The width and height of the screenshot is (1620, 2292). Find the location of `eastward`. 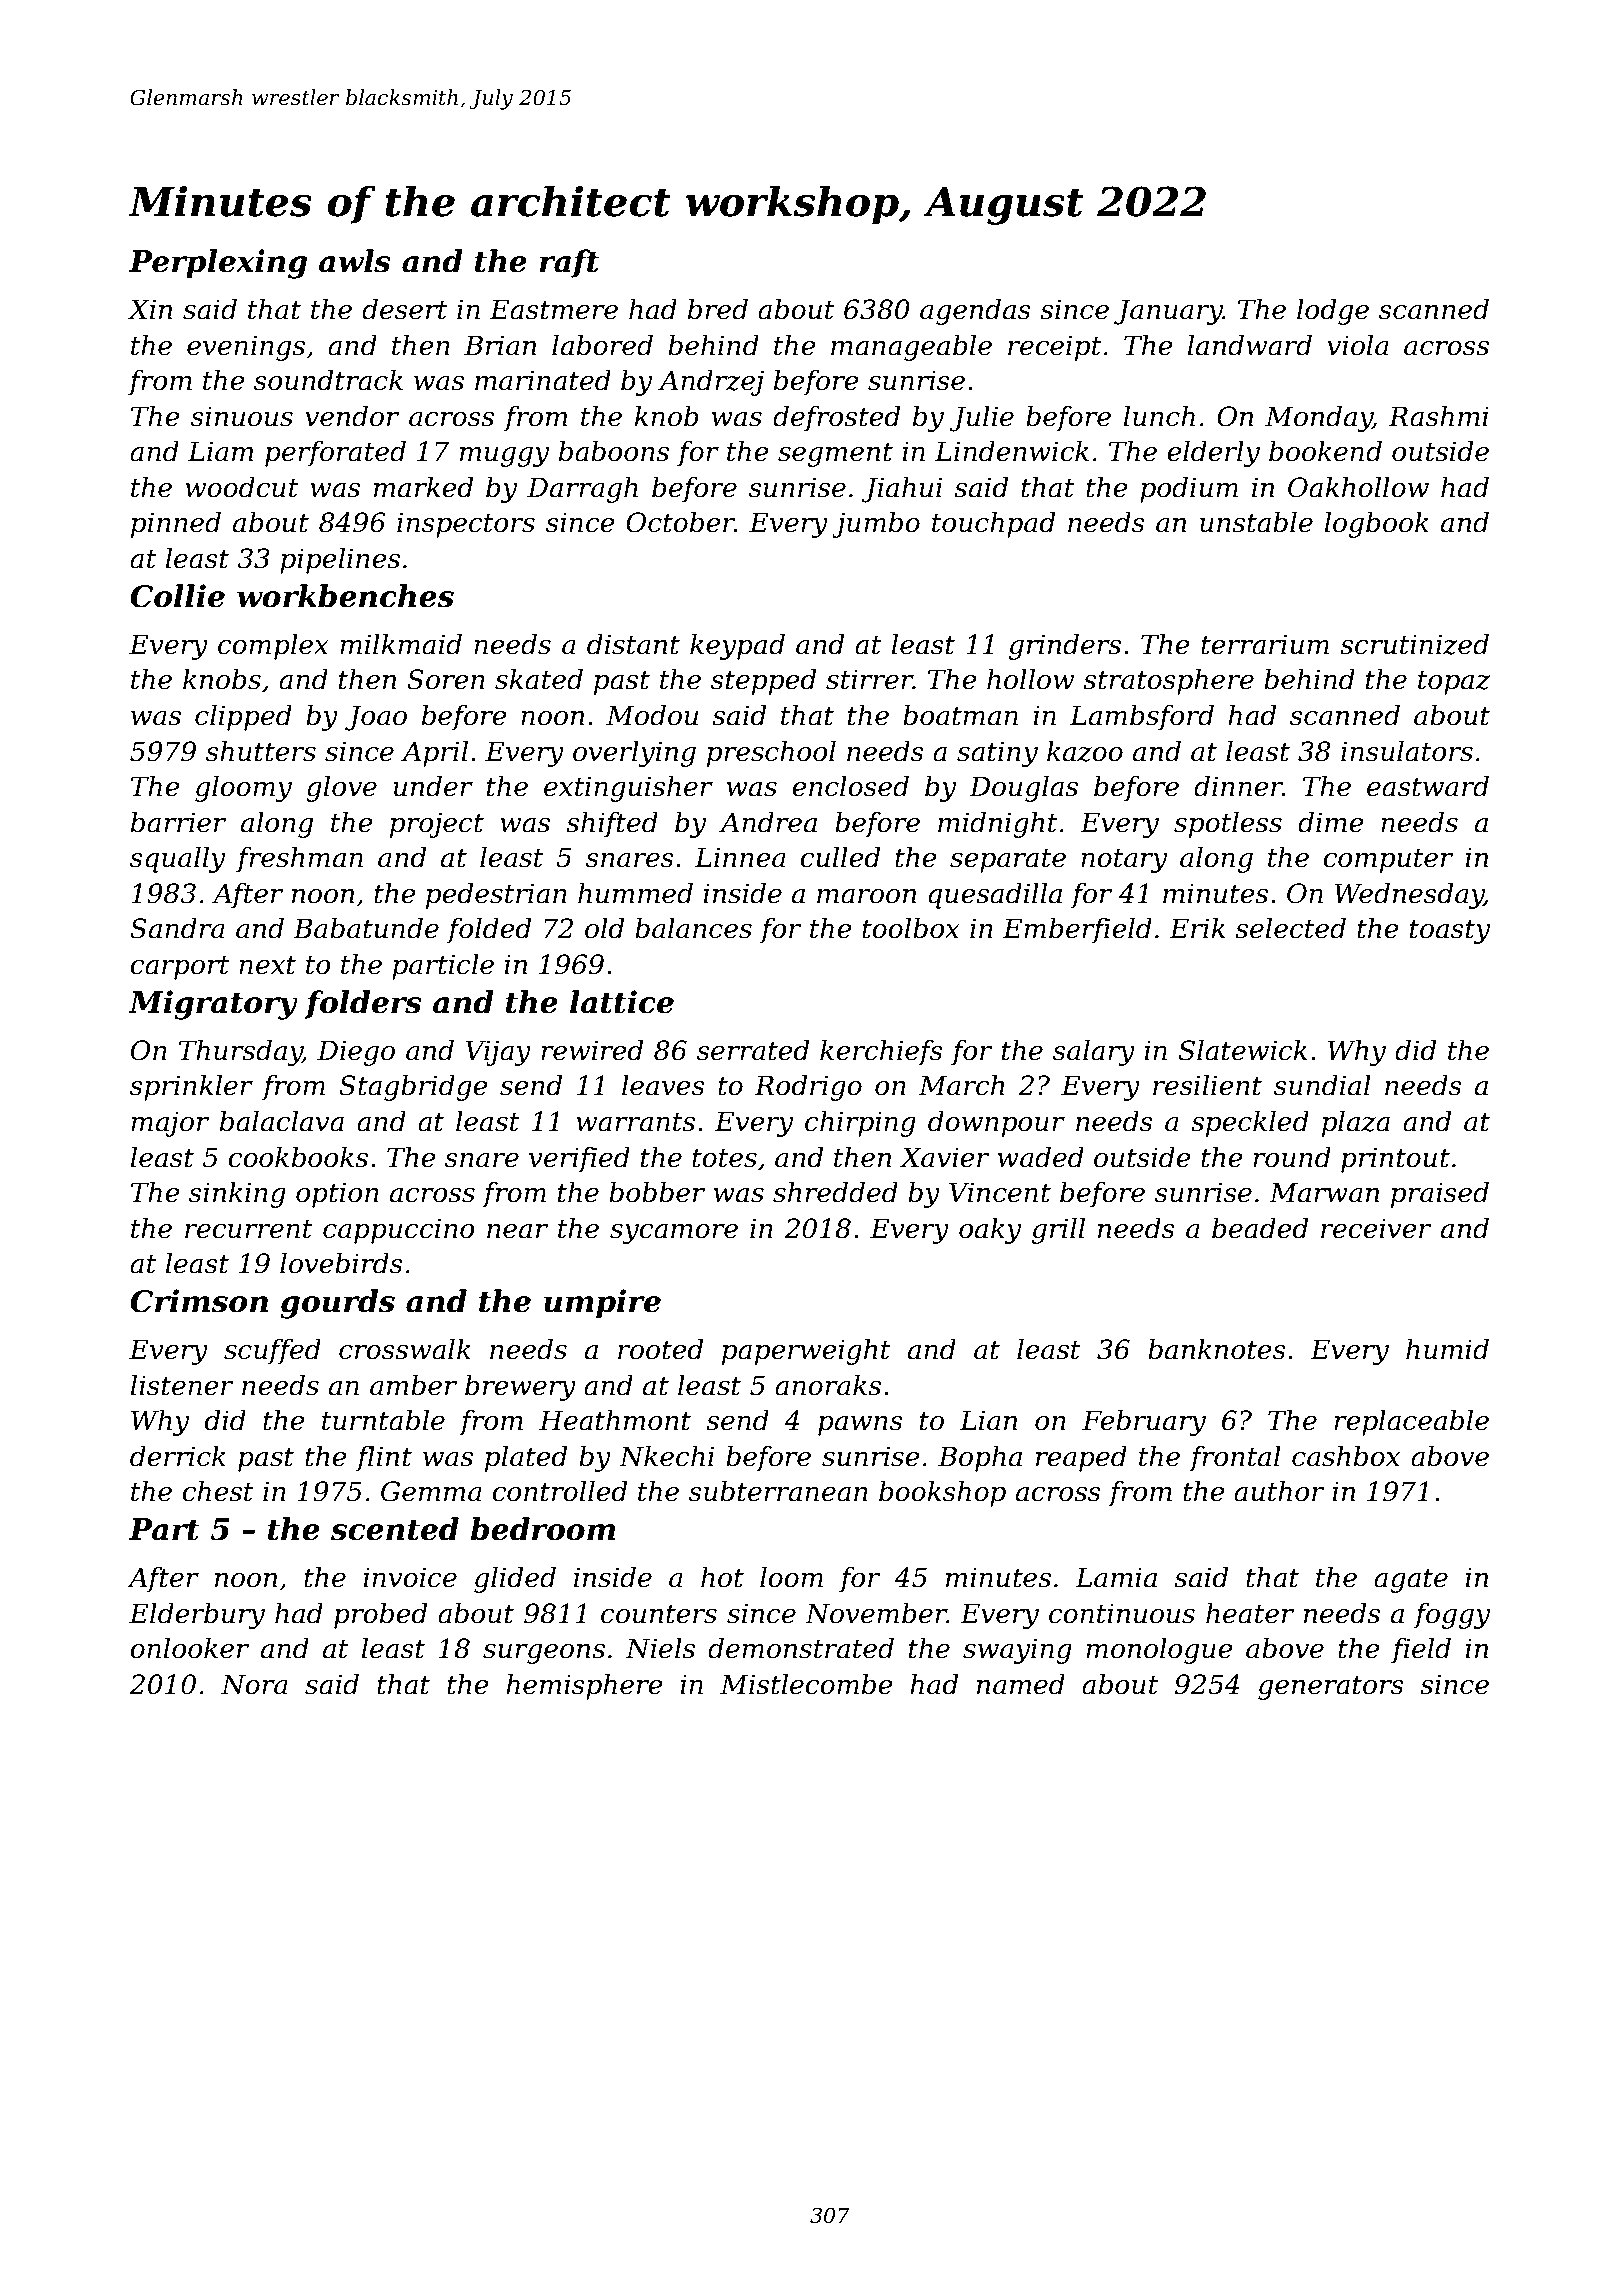

eastward is located at coordinates (1428, 786).
